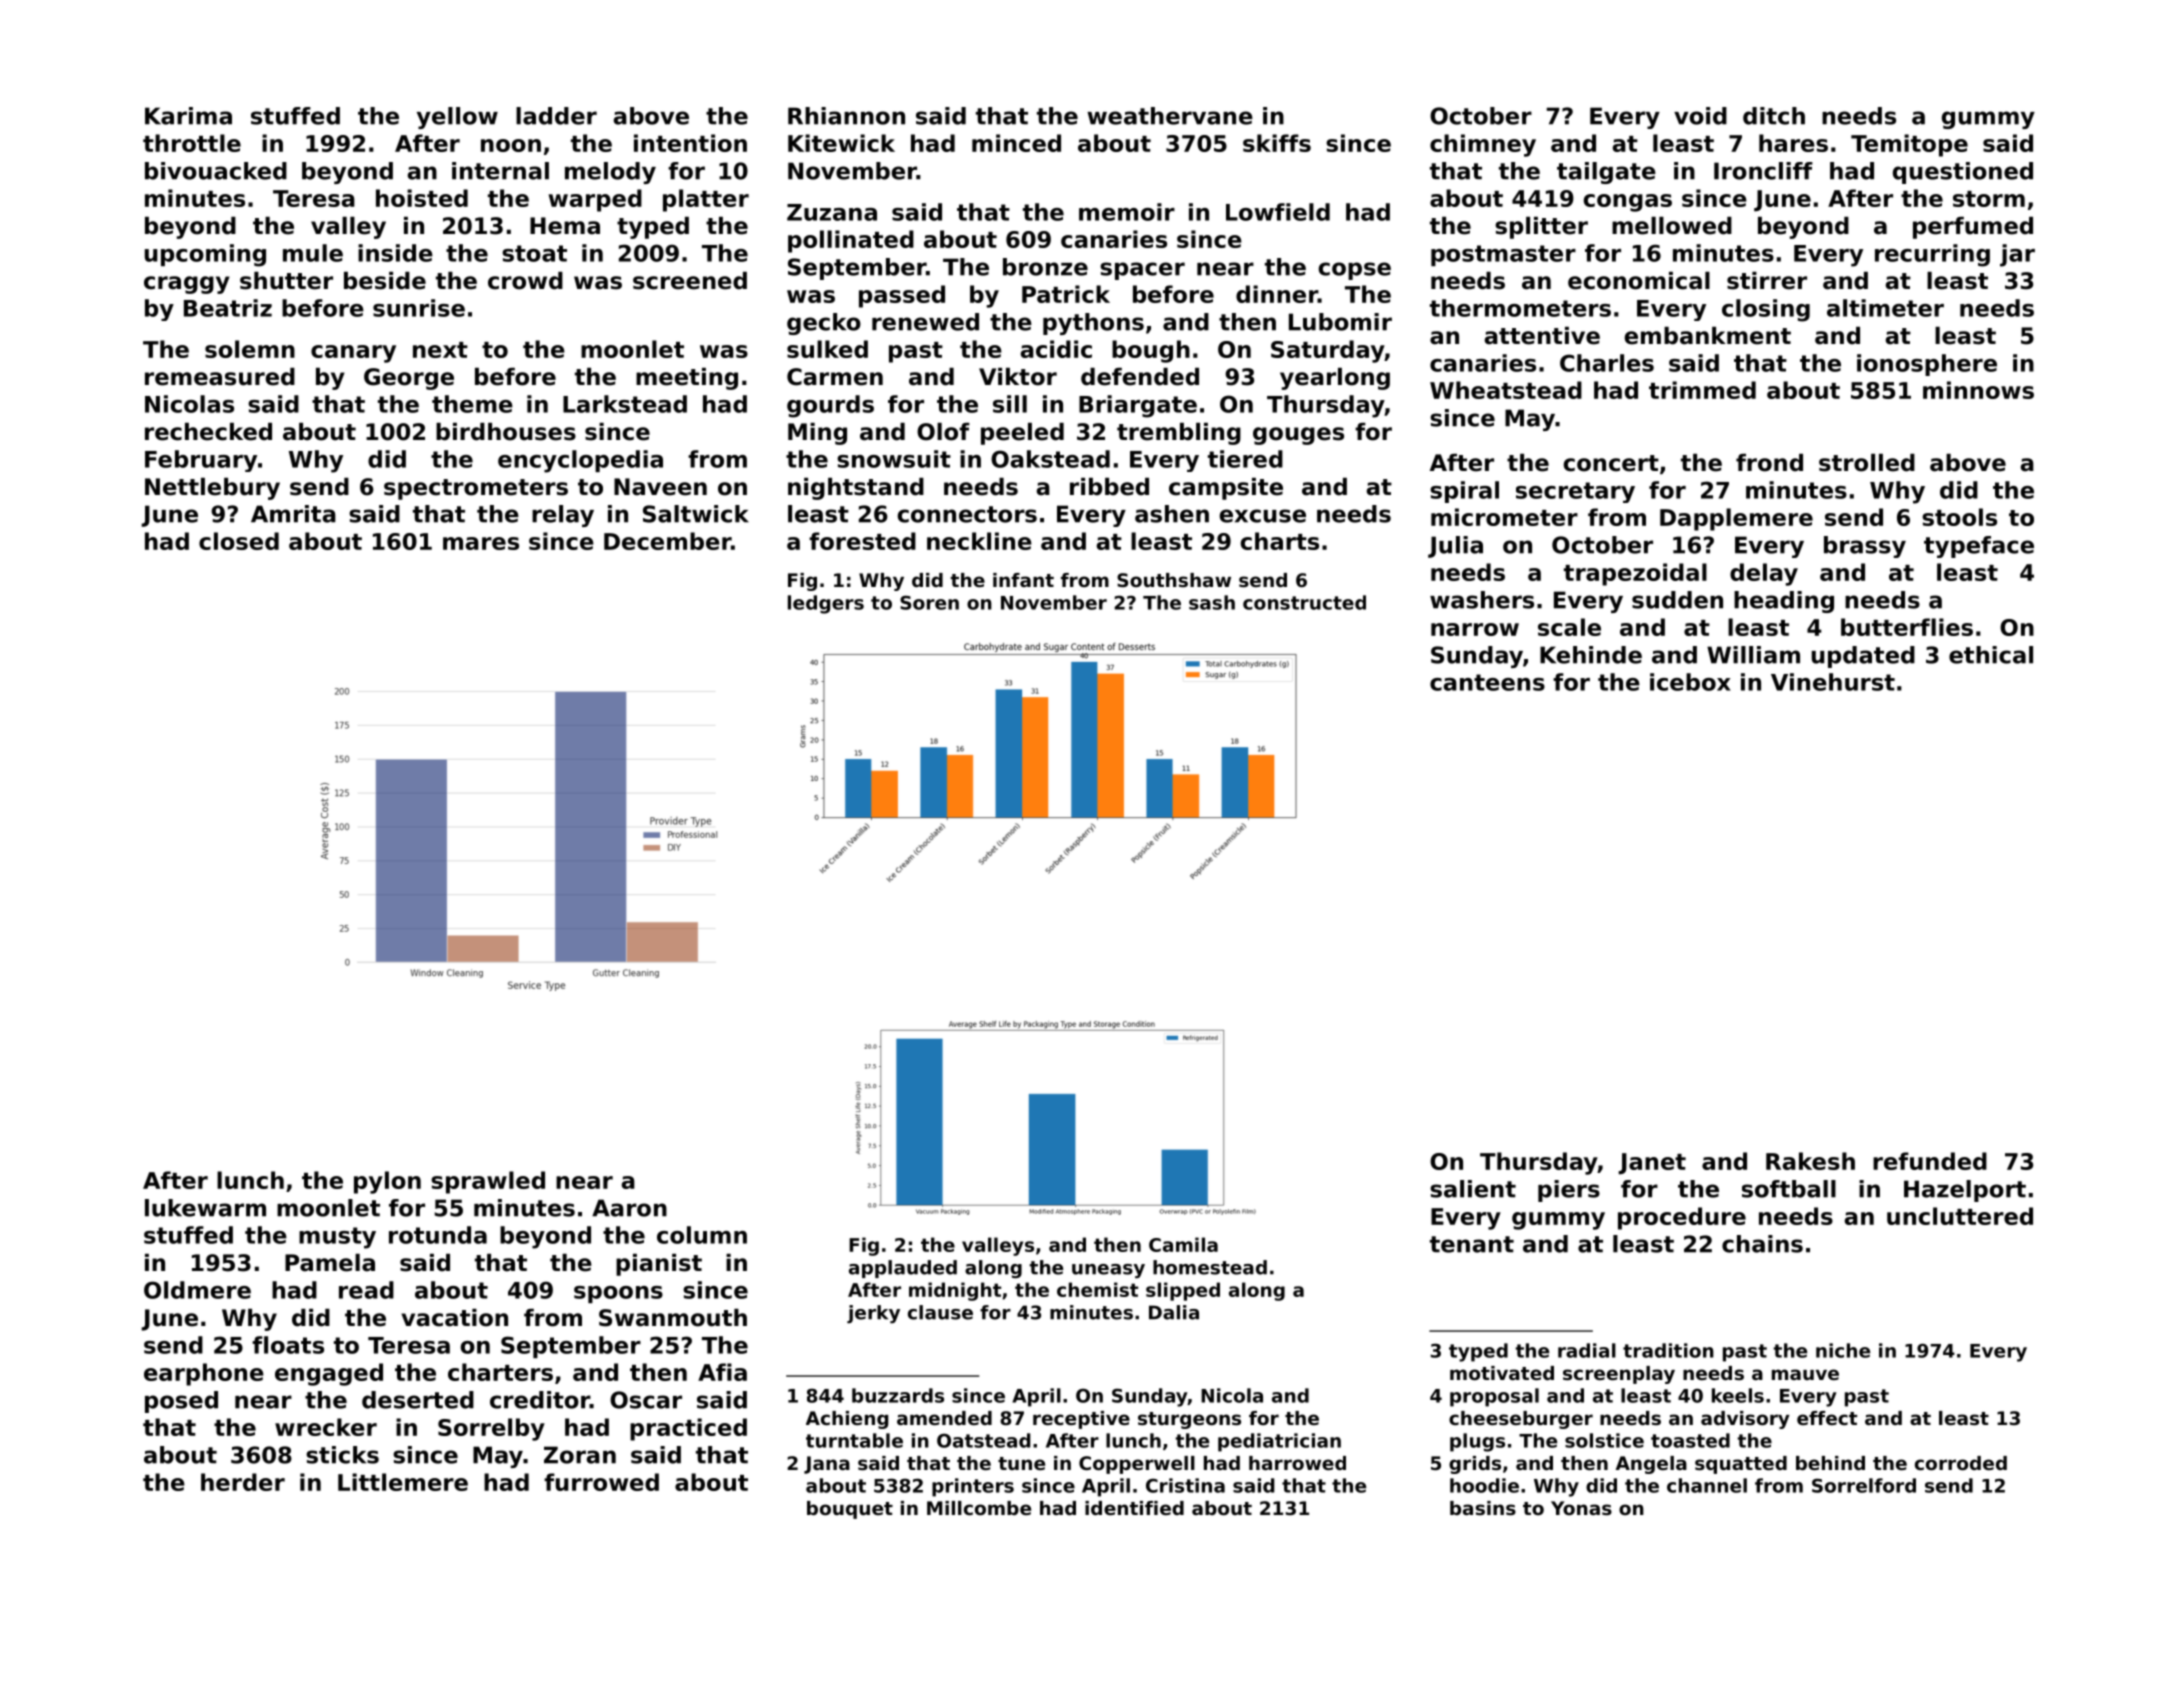  I want to click on Yonas, so click(1581, 1508).
